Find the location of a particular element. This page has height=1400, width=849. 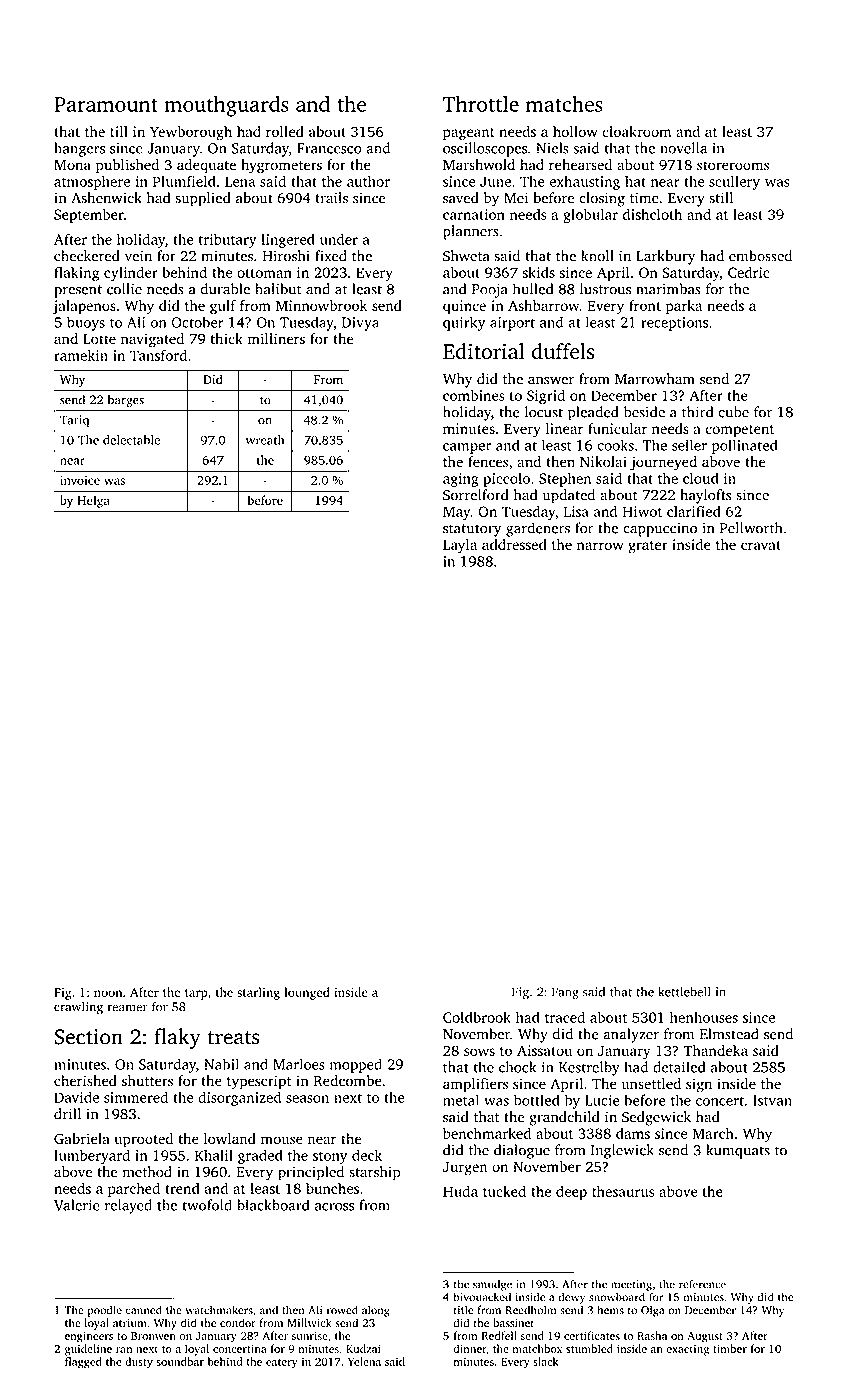

Helga is located at coordinates (94, 501).
